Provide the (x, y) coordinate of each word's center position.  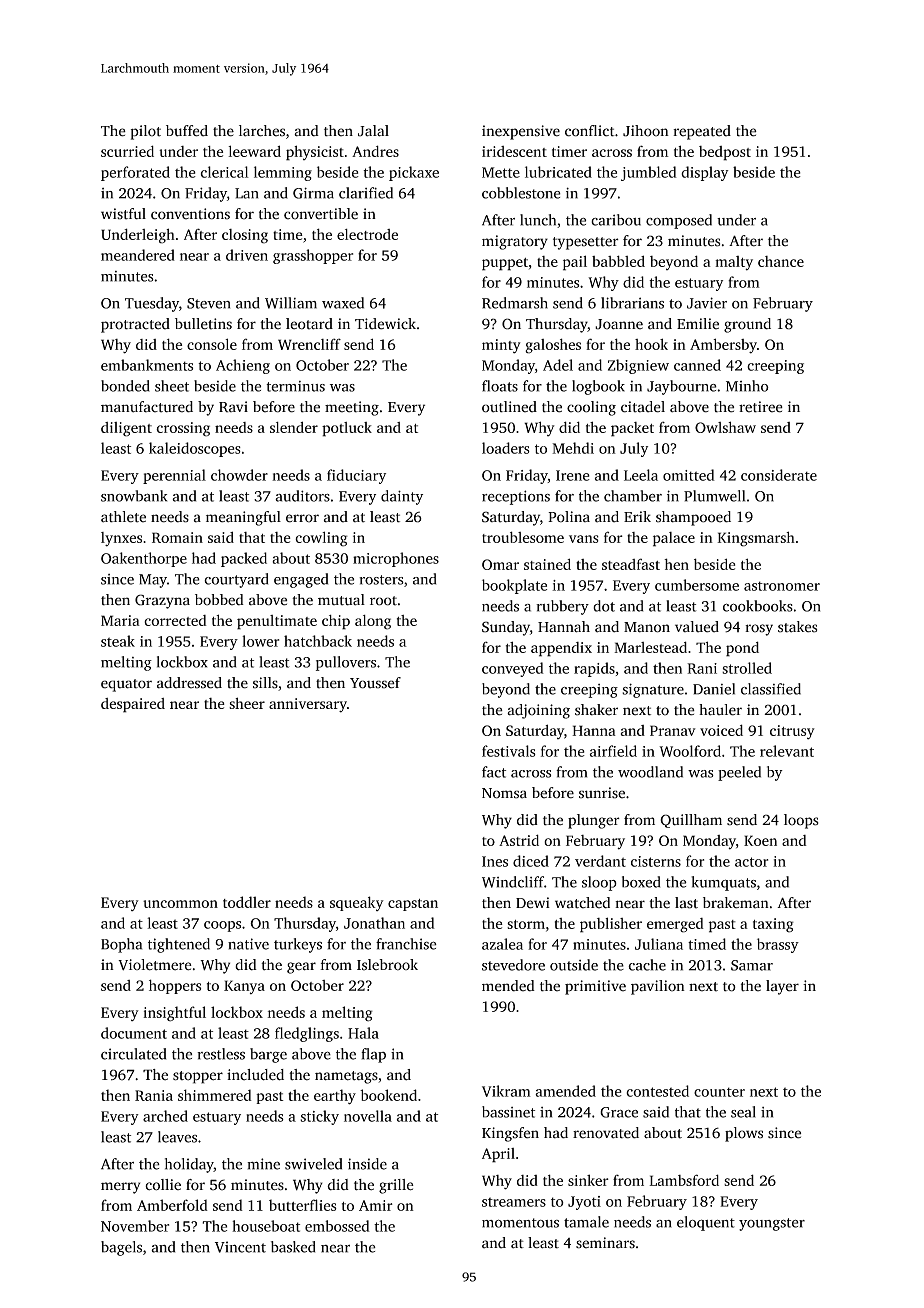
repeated (702, 132)
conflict (590, 131)
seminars (605, 1243)
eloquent (706, 1223)
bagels (121, 1248)
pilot (146, 132)
